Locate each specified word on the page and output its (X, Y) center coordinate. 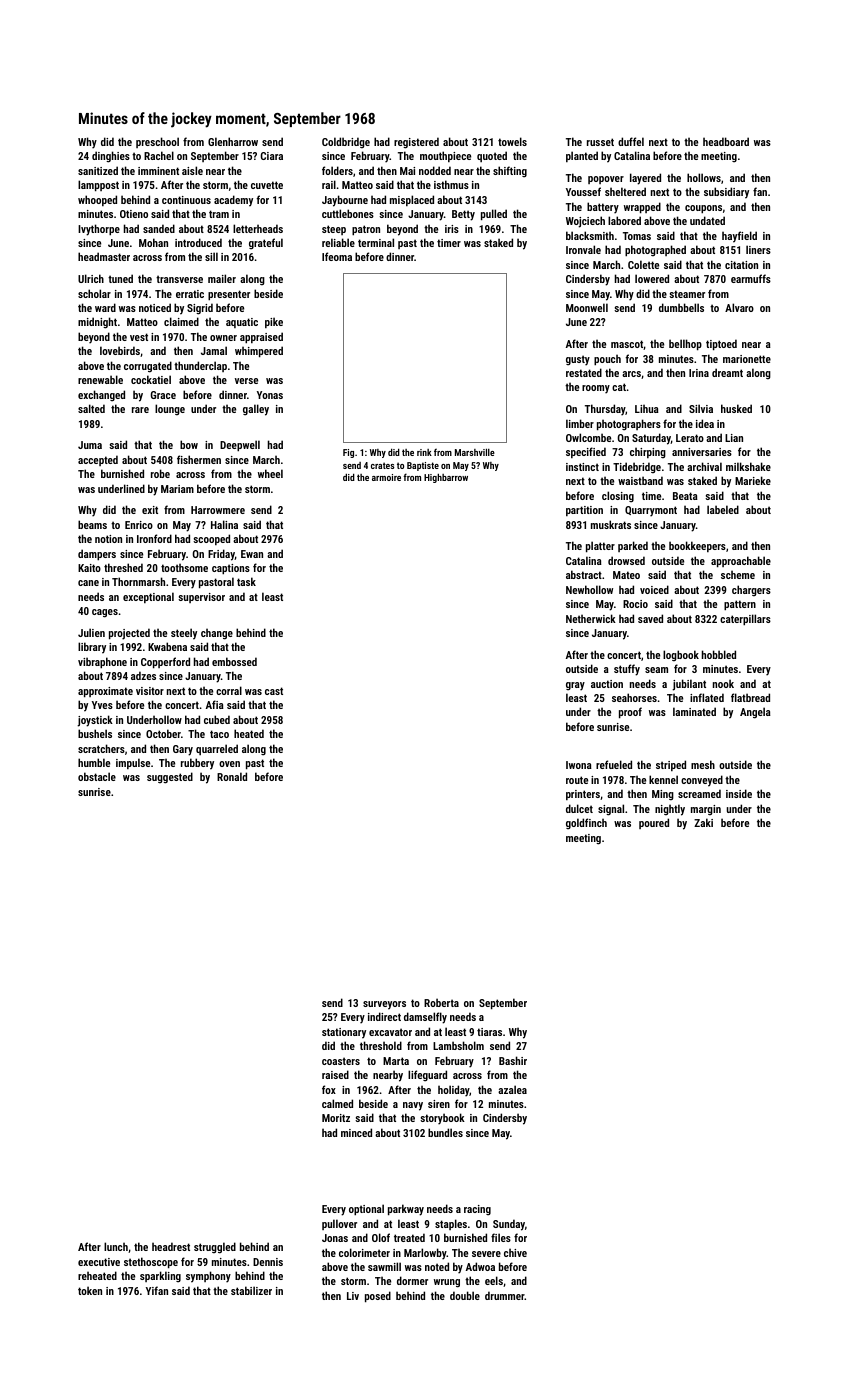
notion (108, 539)
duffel (631, 141)
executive (99, 1262)
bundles (445, 1132)
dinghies (111, 157)
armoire (386, 477)
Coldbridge (346, 143)
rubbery (197, 764)
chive (515, 1252)
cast (274, 691)
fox (329, 1089)
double (465, 1295)
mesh (703, 764)
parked (633, 546)
